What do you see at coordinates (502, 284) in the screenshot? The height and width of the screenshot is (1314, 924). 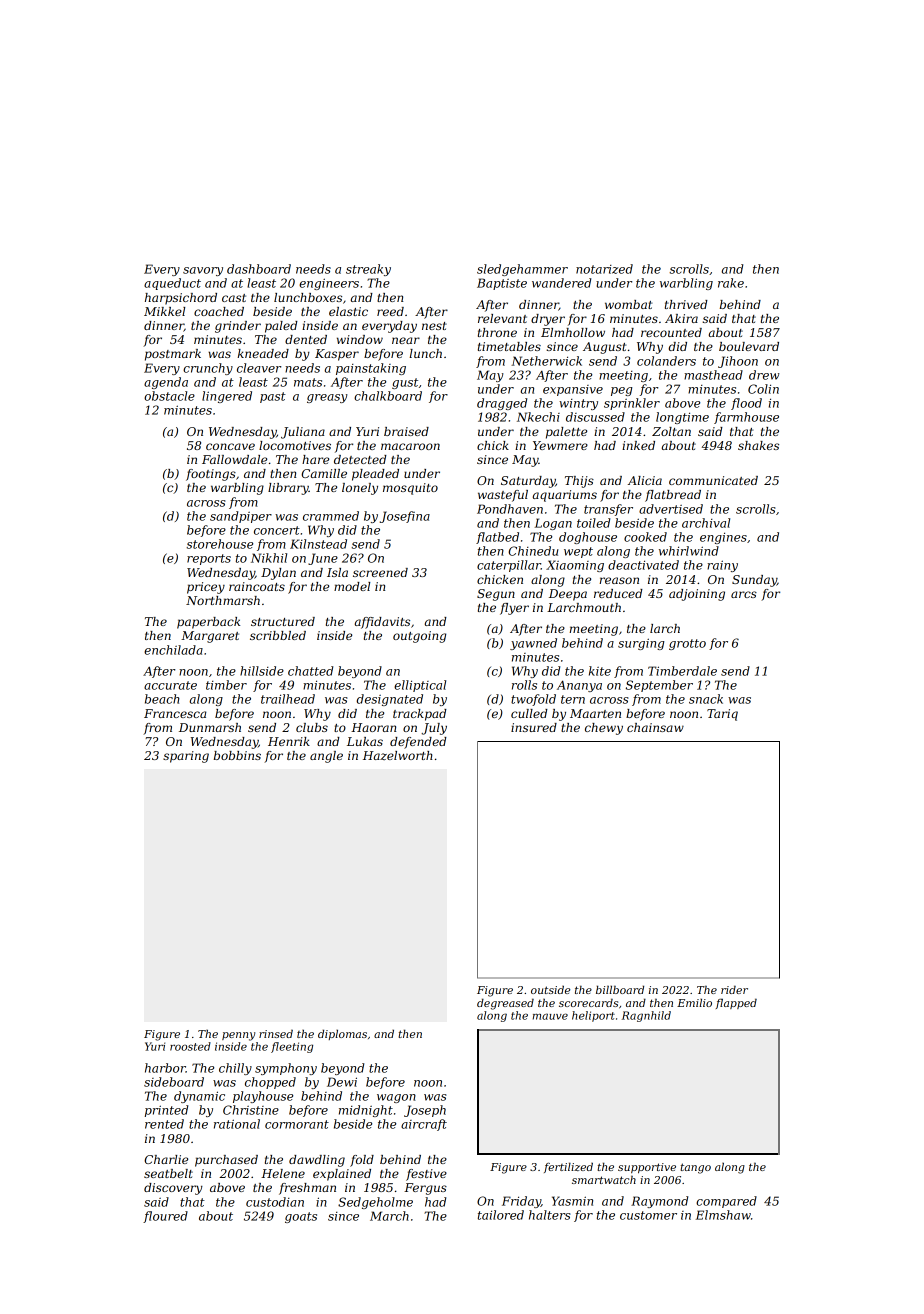 I see `Baptiste` at bounding box center [502, 284].
